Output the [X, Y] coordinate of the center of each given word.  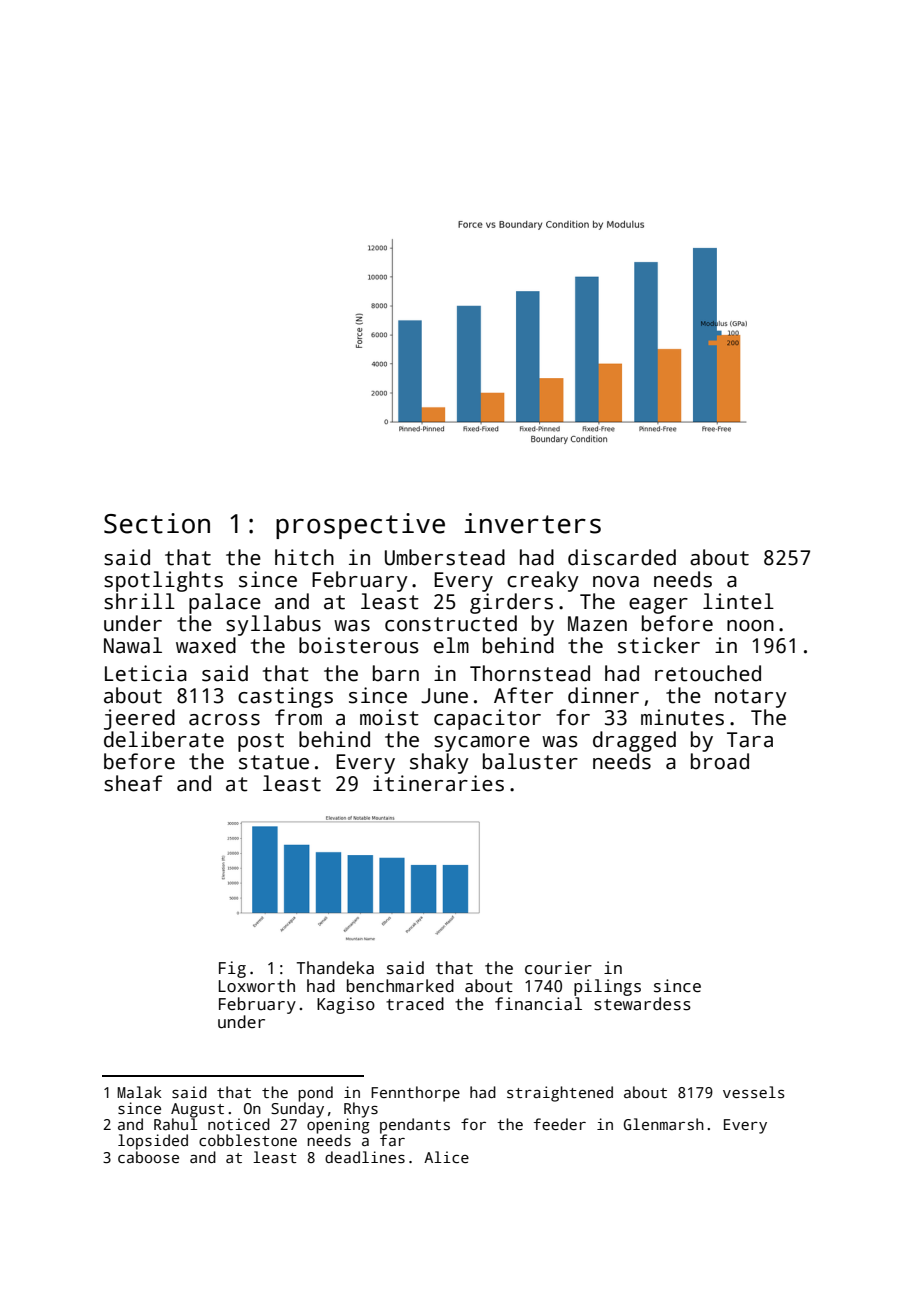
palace [225, 603]
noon [750, 626]
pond [315, 1094]
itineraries [438, 783]
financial [538, 1004]
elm [451, 645]
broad [720, 761]
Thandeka [335, 968]
